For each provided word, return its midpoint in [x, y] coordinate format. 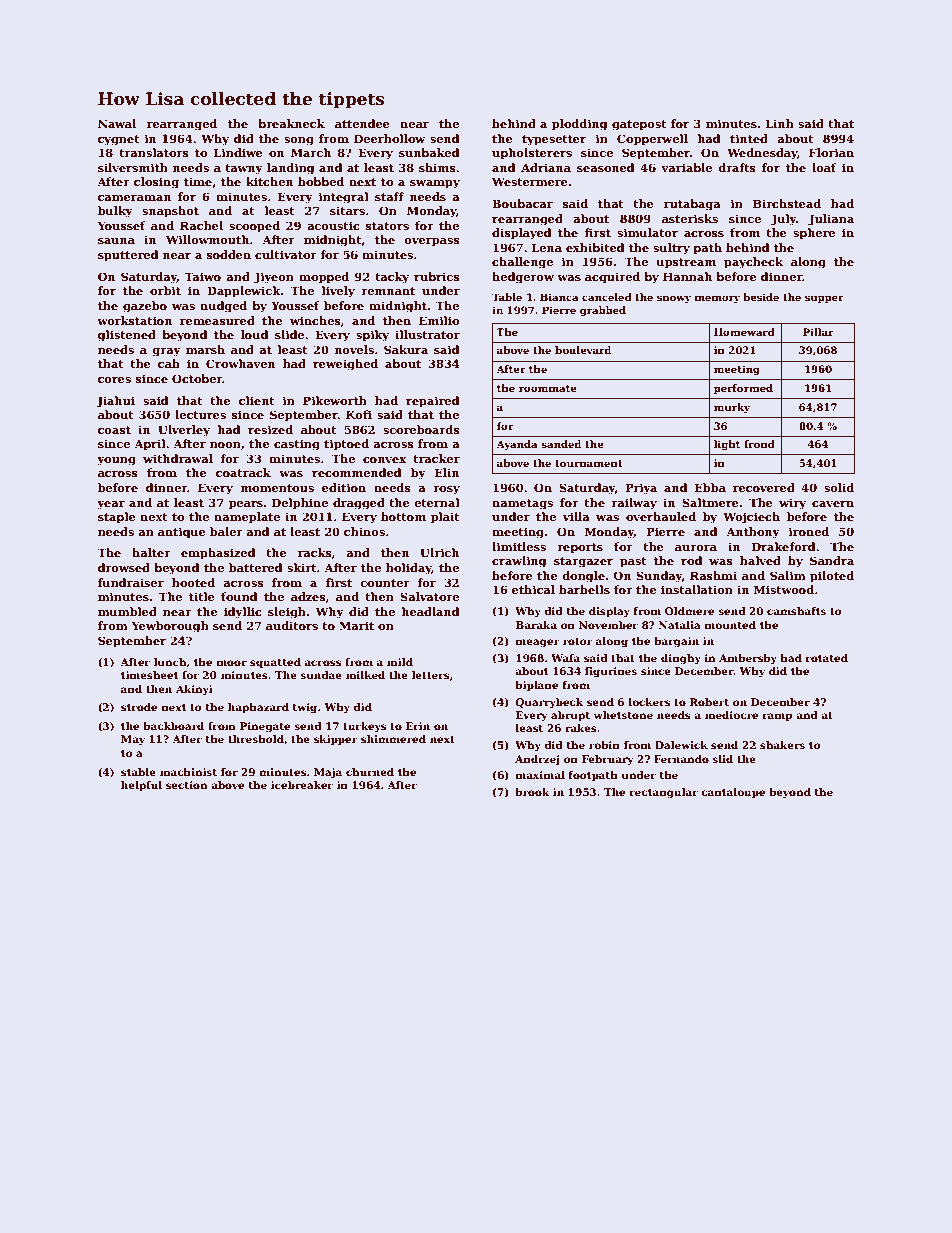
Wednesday [762, 154]
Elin [447, 472]
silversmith [133, 167]
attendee [362, 123]
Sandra [832, 560]
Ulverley [184, 431]
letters [430, 675]
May [133, 740]
